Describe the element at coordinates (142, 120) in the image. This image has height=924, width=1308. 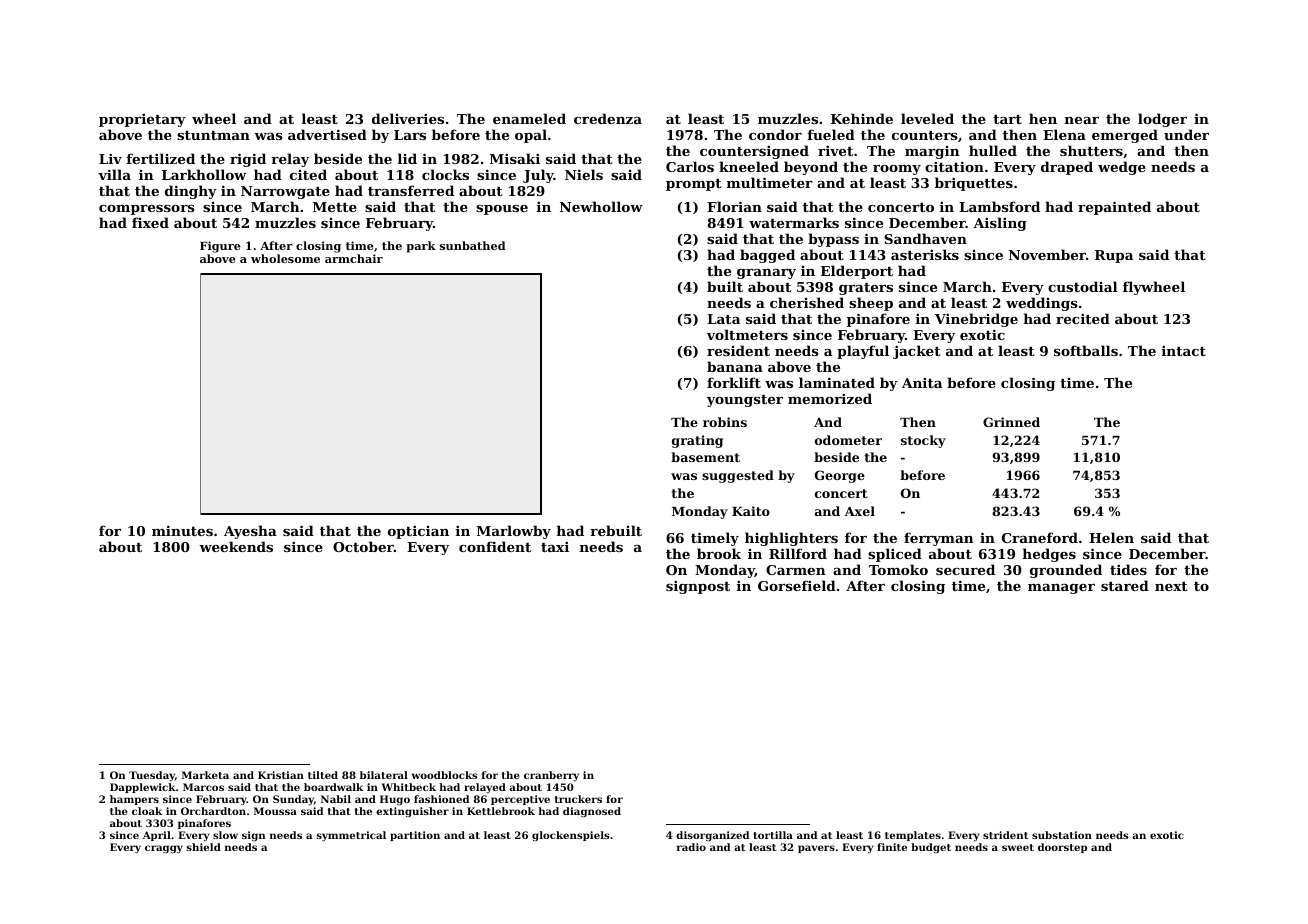
I see `proprietary` at that location.
